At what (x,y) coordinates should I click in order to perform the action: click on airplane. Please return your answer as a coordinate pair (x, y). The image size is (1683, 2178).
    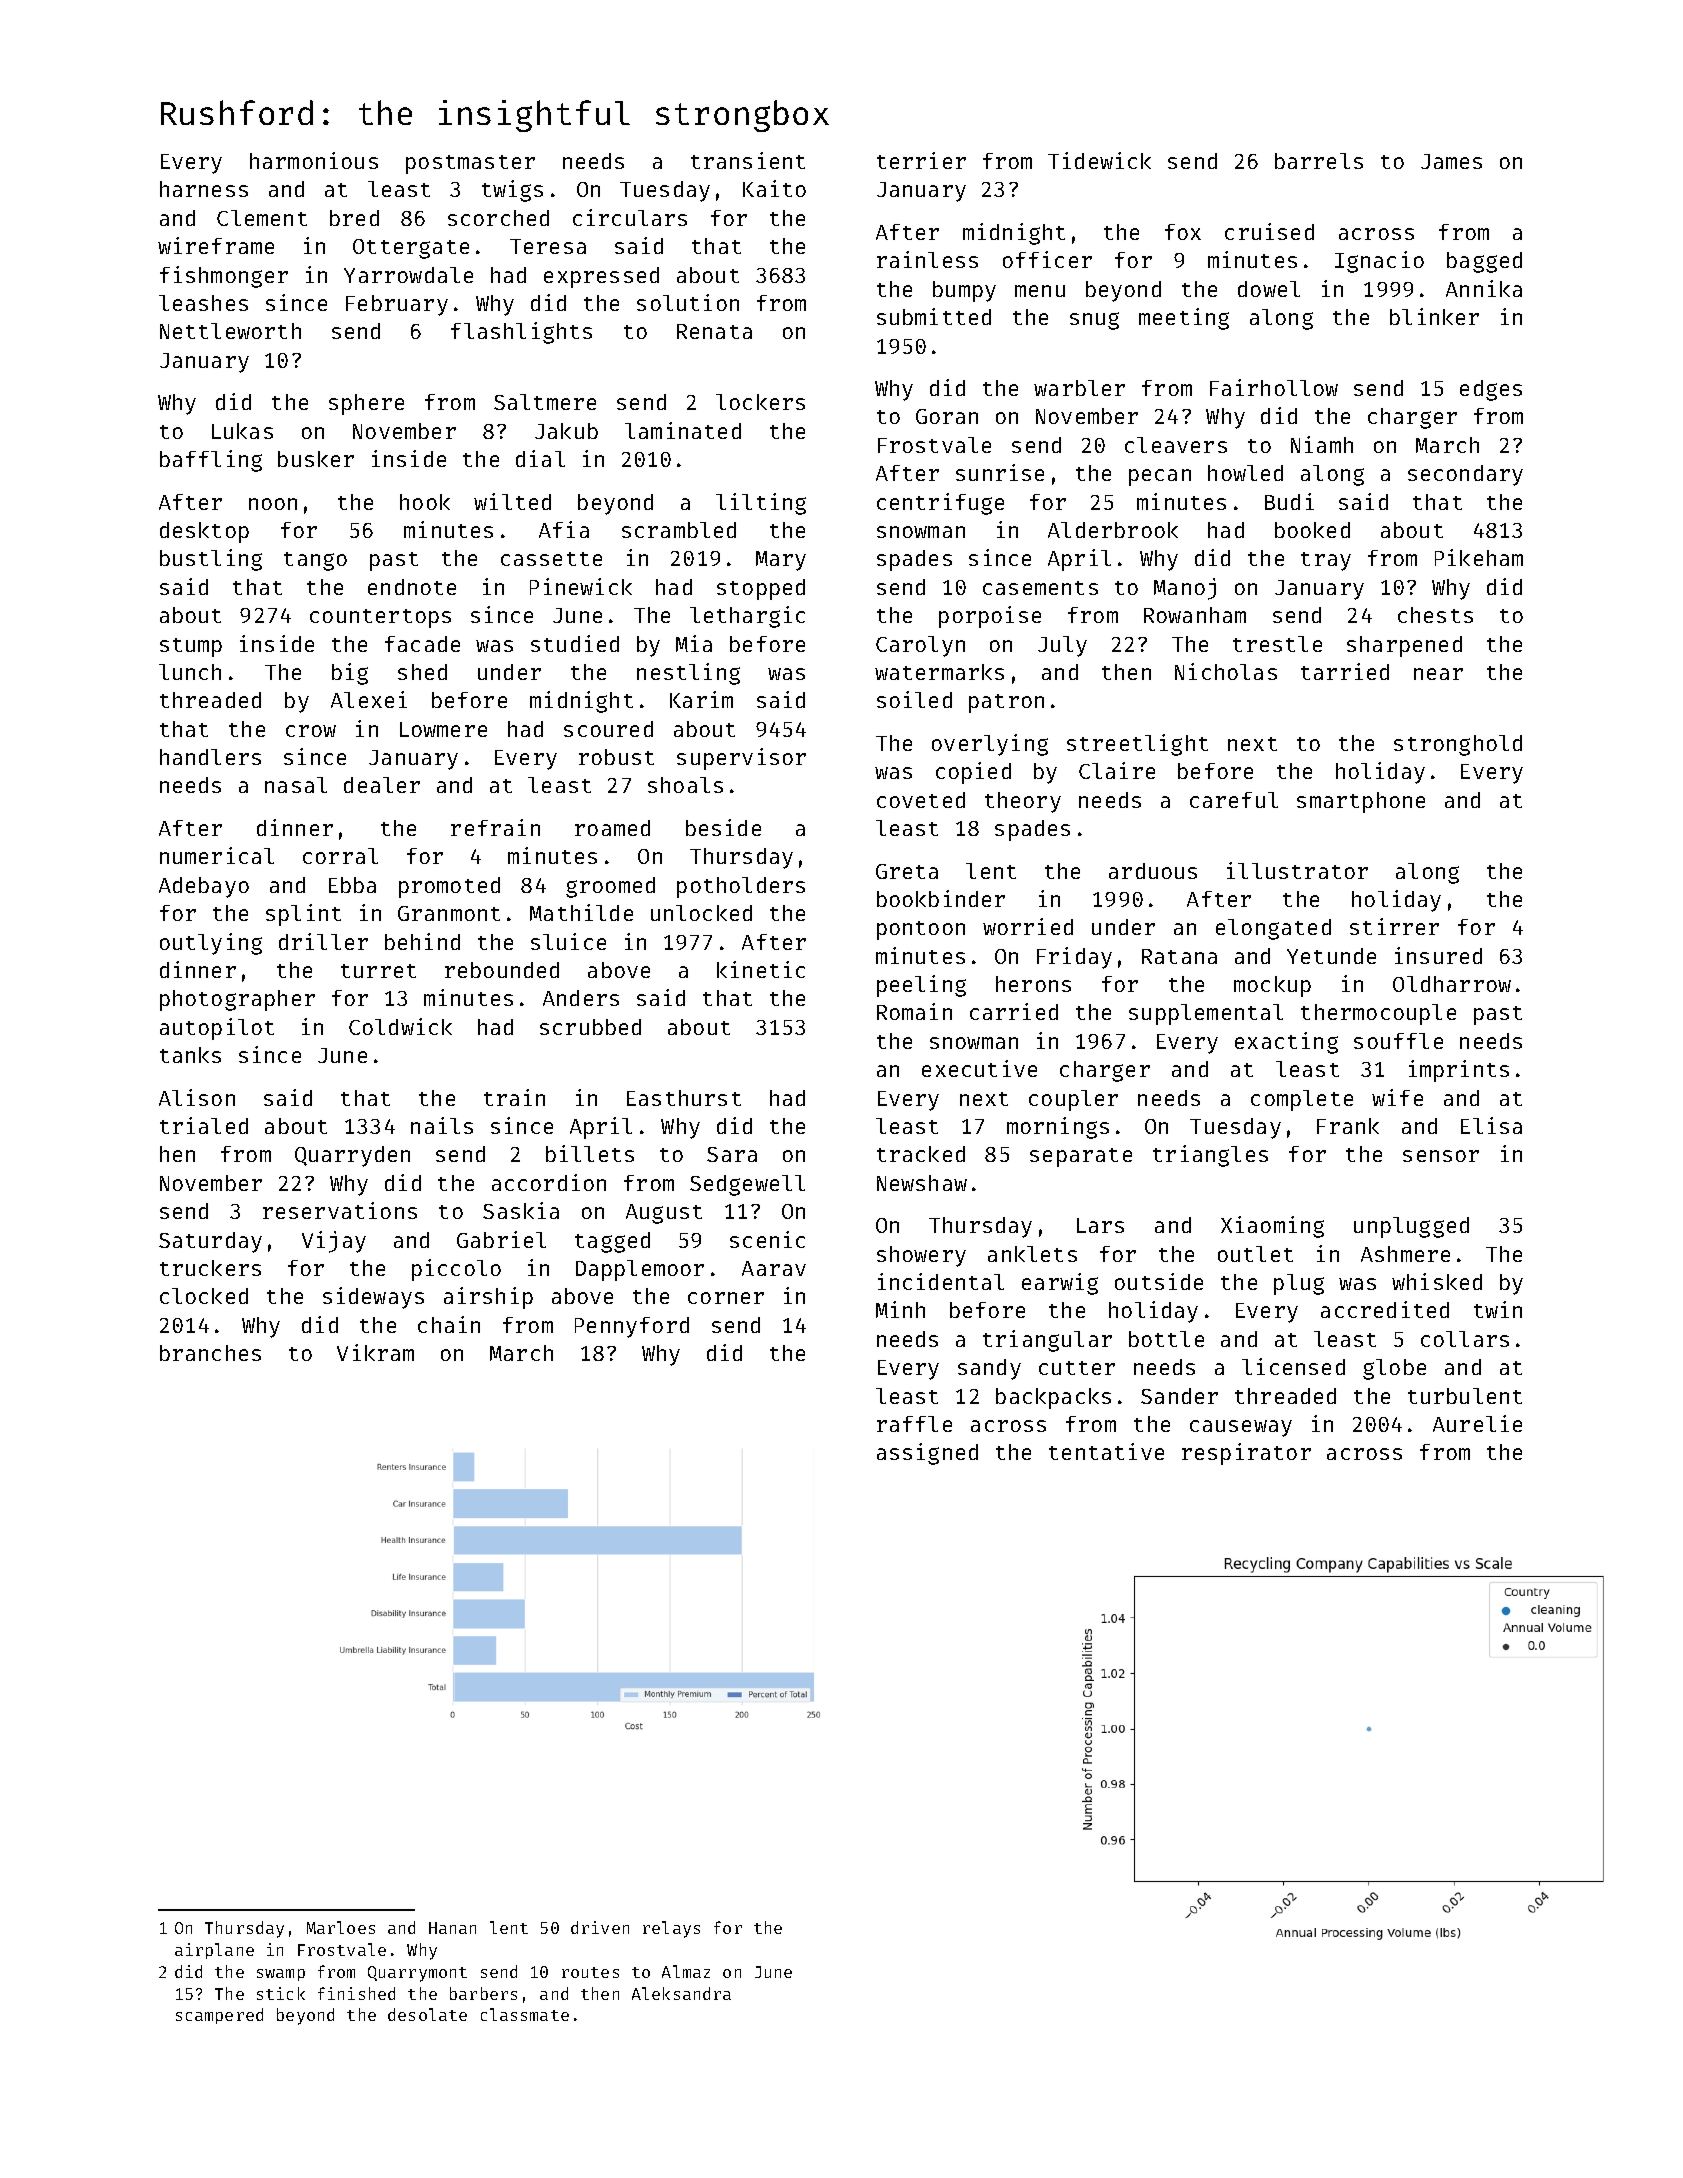
    Looking at the image, I should click on (214, 1951).
